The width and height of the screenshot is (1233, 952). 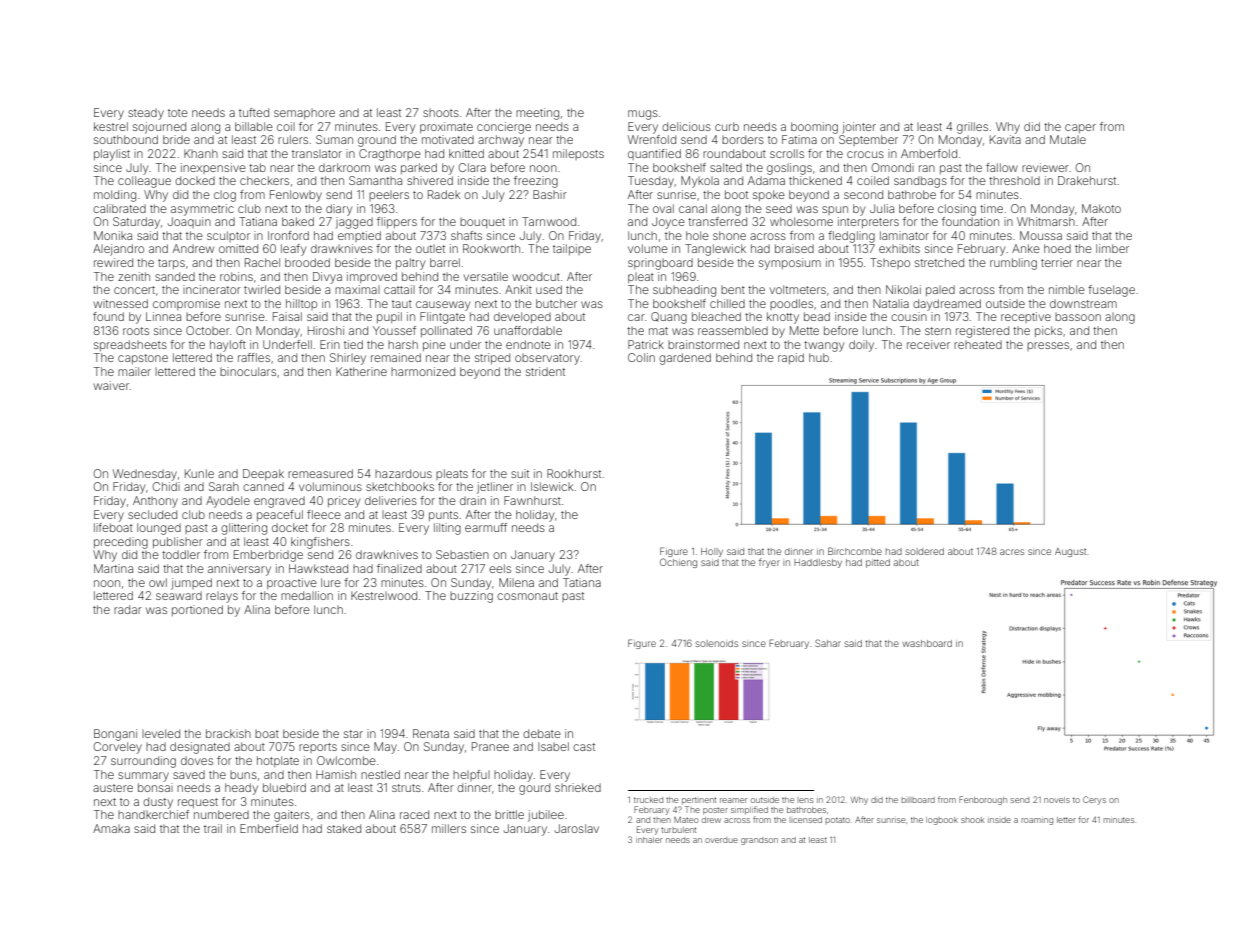 What do you see at coordinates (178, 113) in the screenshot?
I see `tote` at bounding box center [178, 113].
